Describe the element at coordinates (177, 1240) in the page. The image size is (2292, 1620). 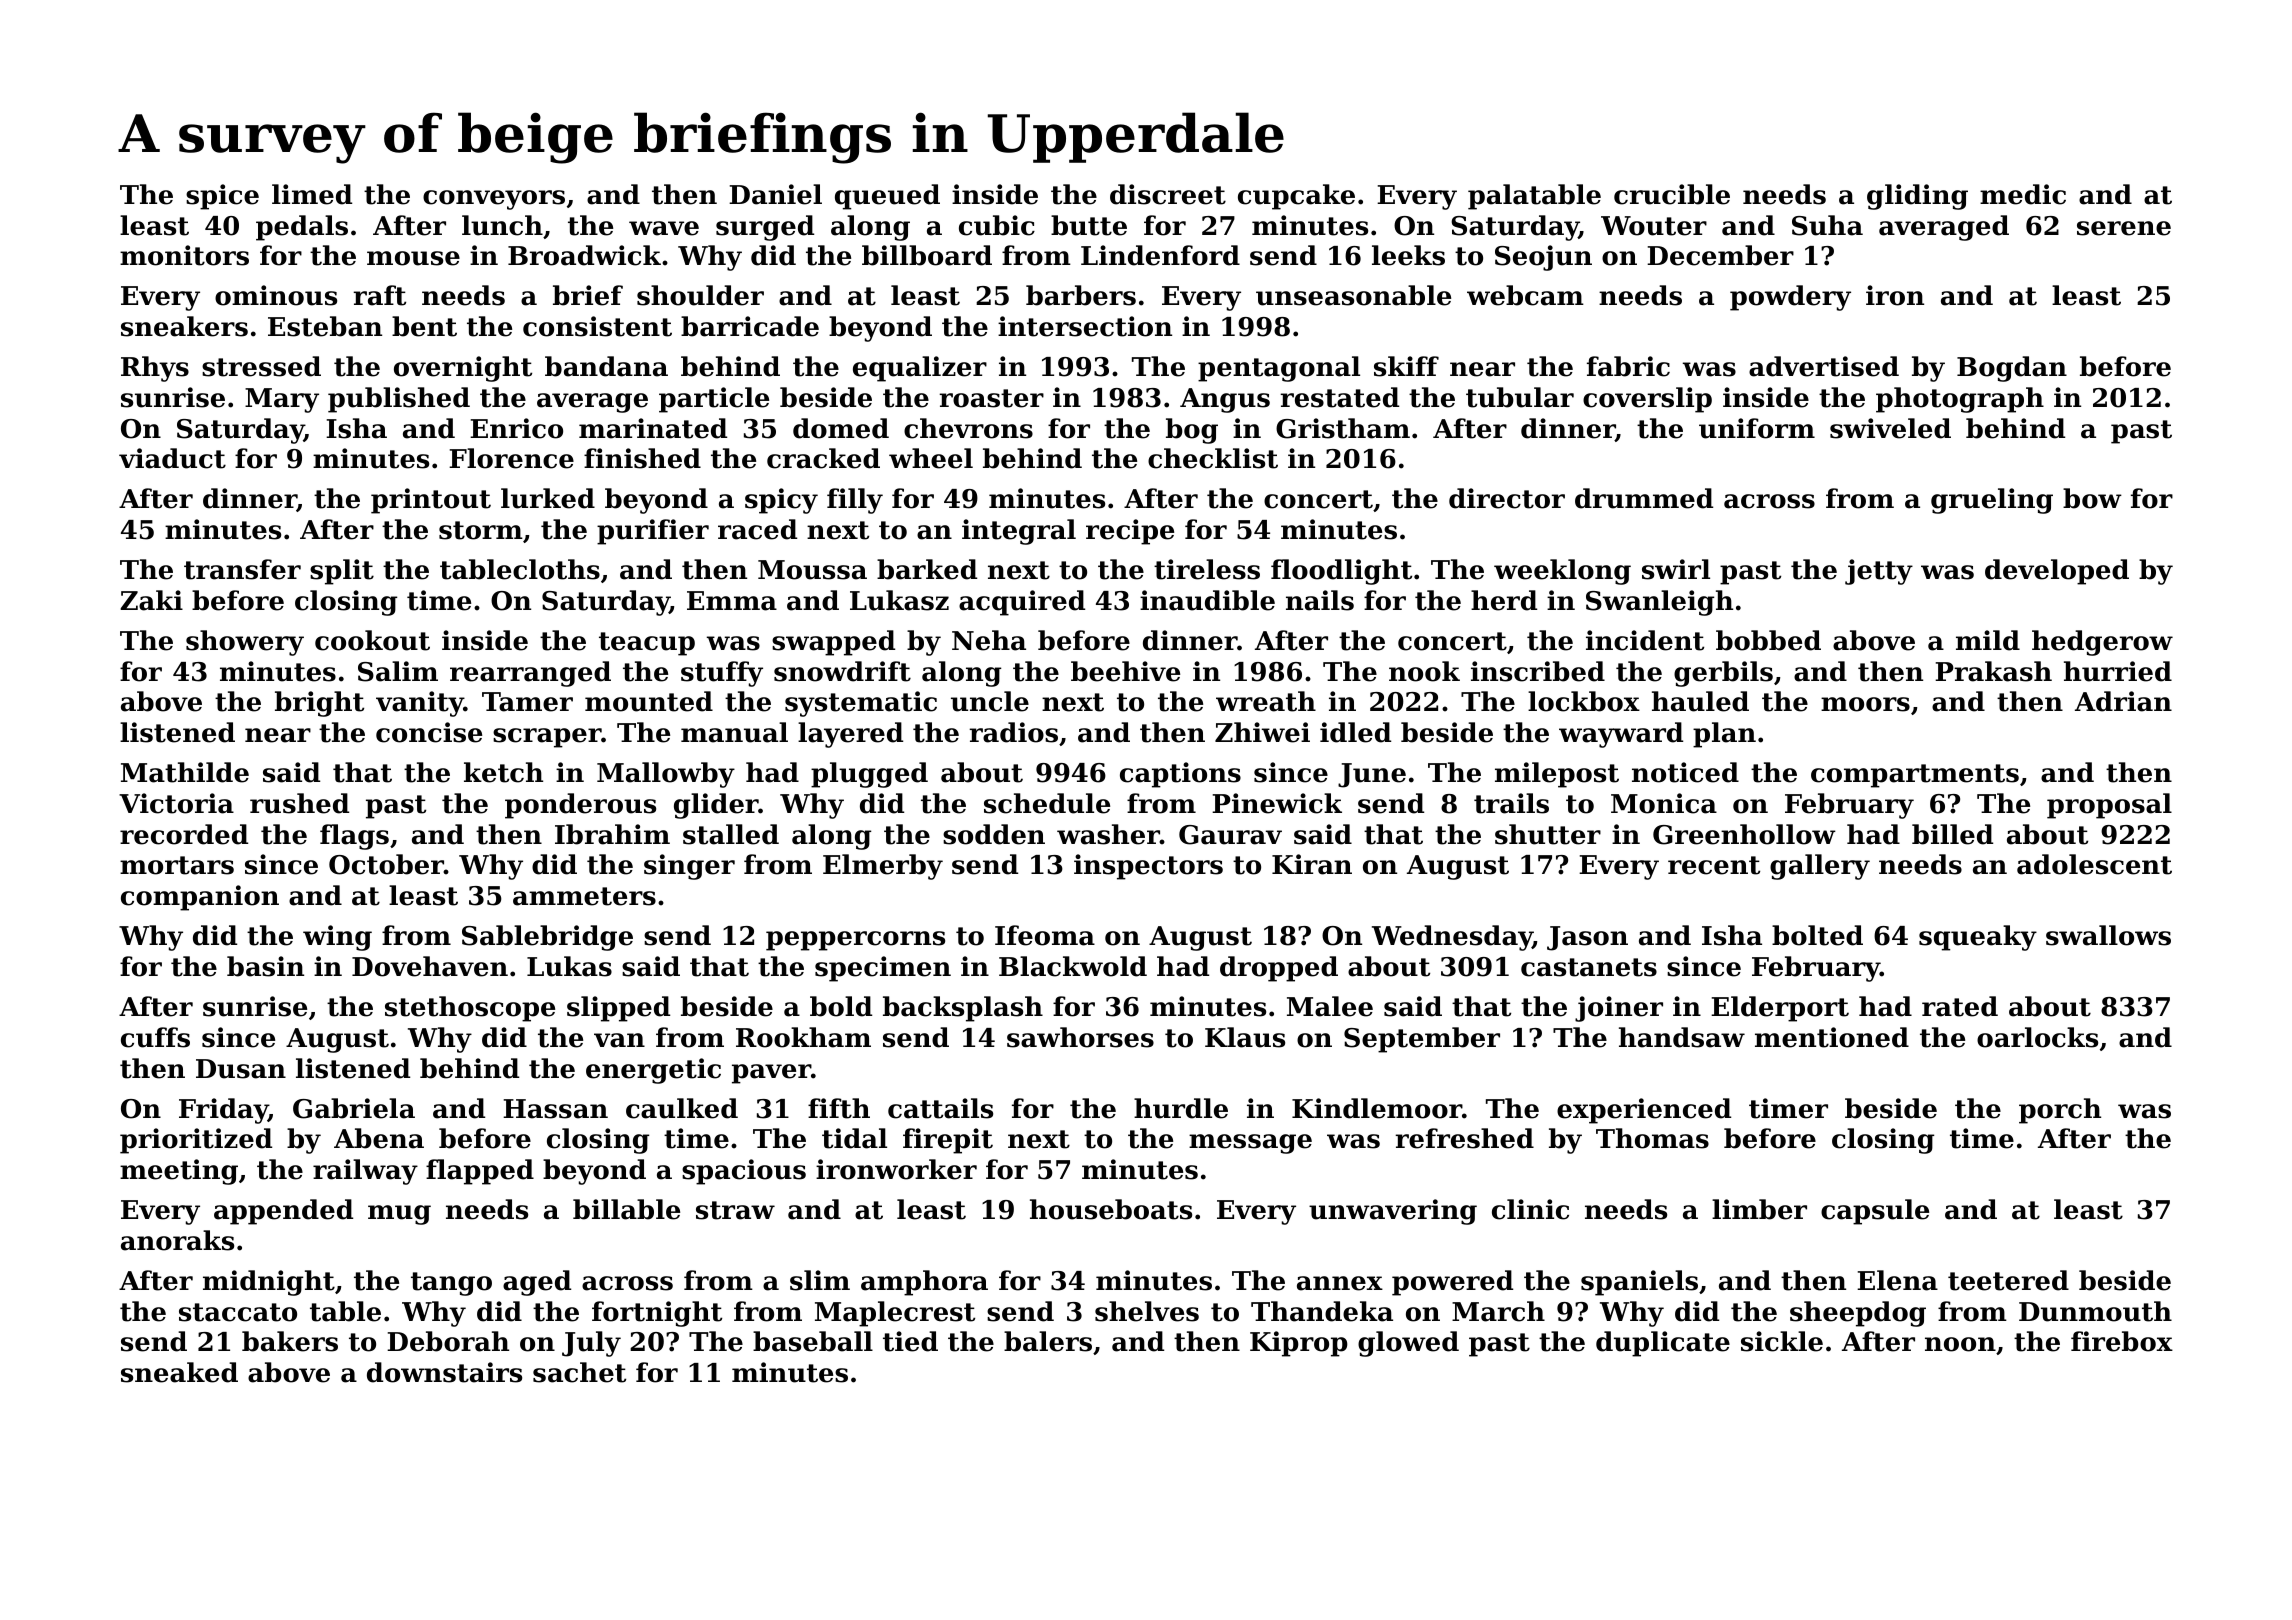
I see `anoraks` at that location.
